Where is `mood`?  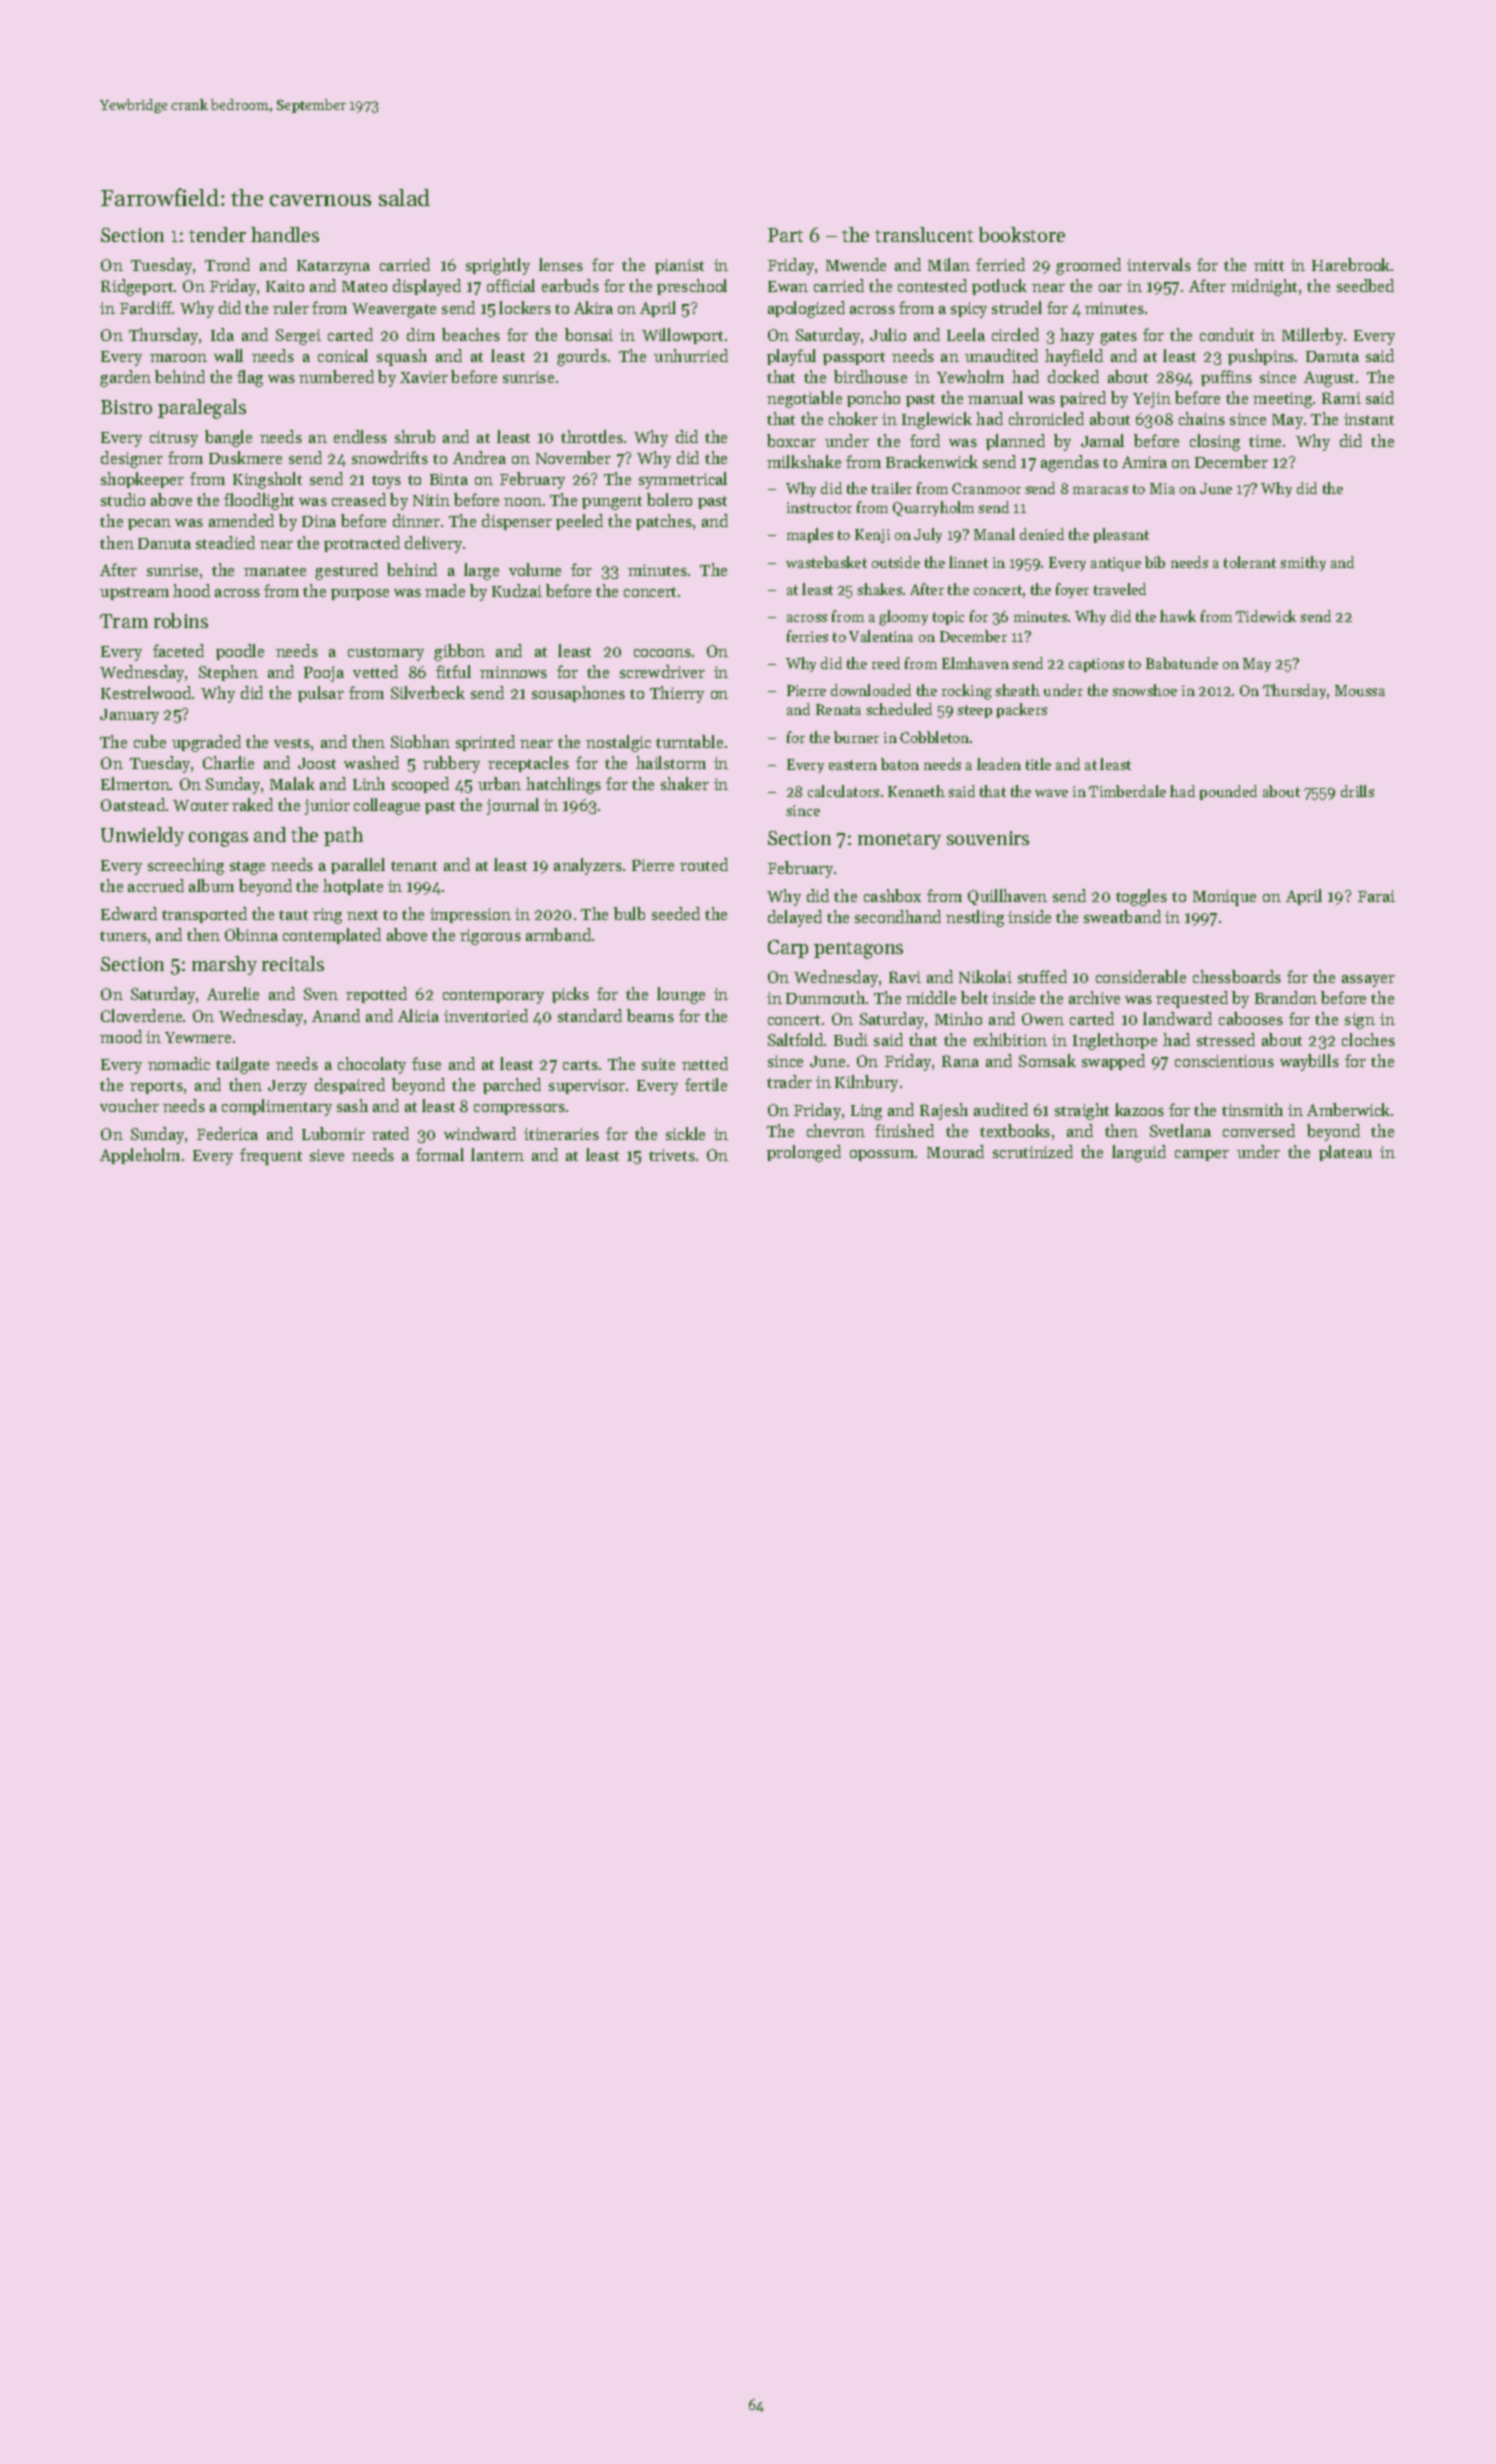 mood is located at coordinates (121, 1036).
